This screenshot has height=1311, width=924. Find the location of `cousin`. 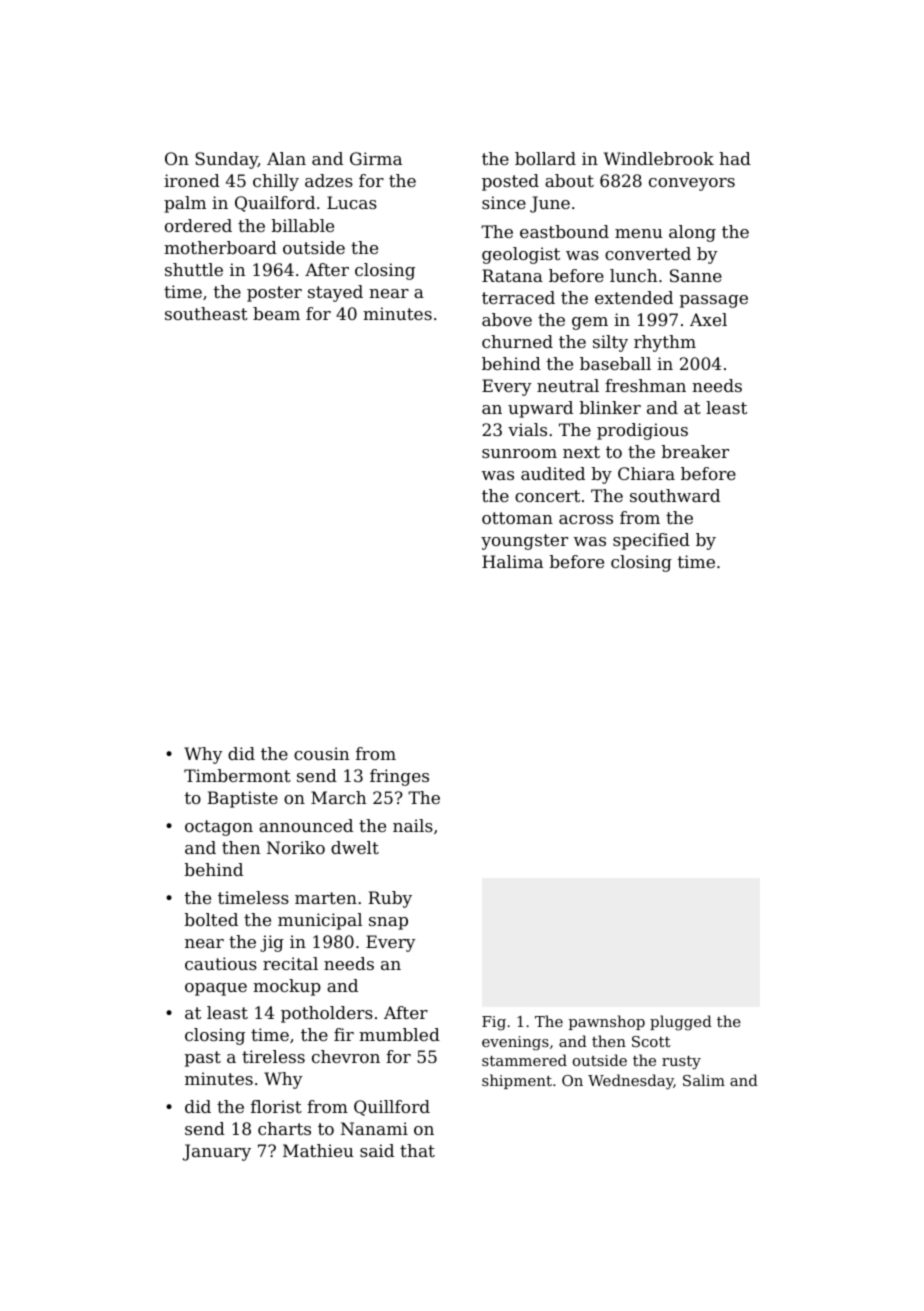

cousin is located at coordinates (321, 753).
